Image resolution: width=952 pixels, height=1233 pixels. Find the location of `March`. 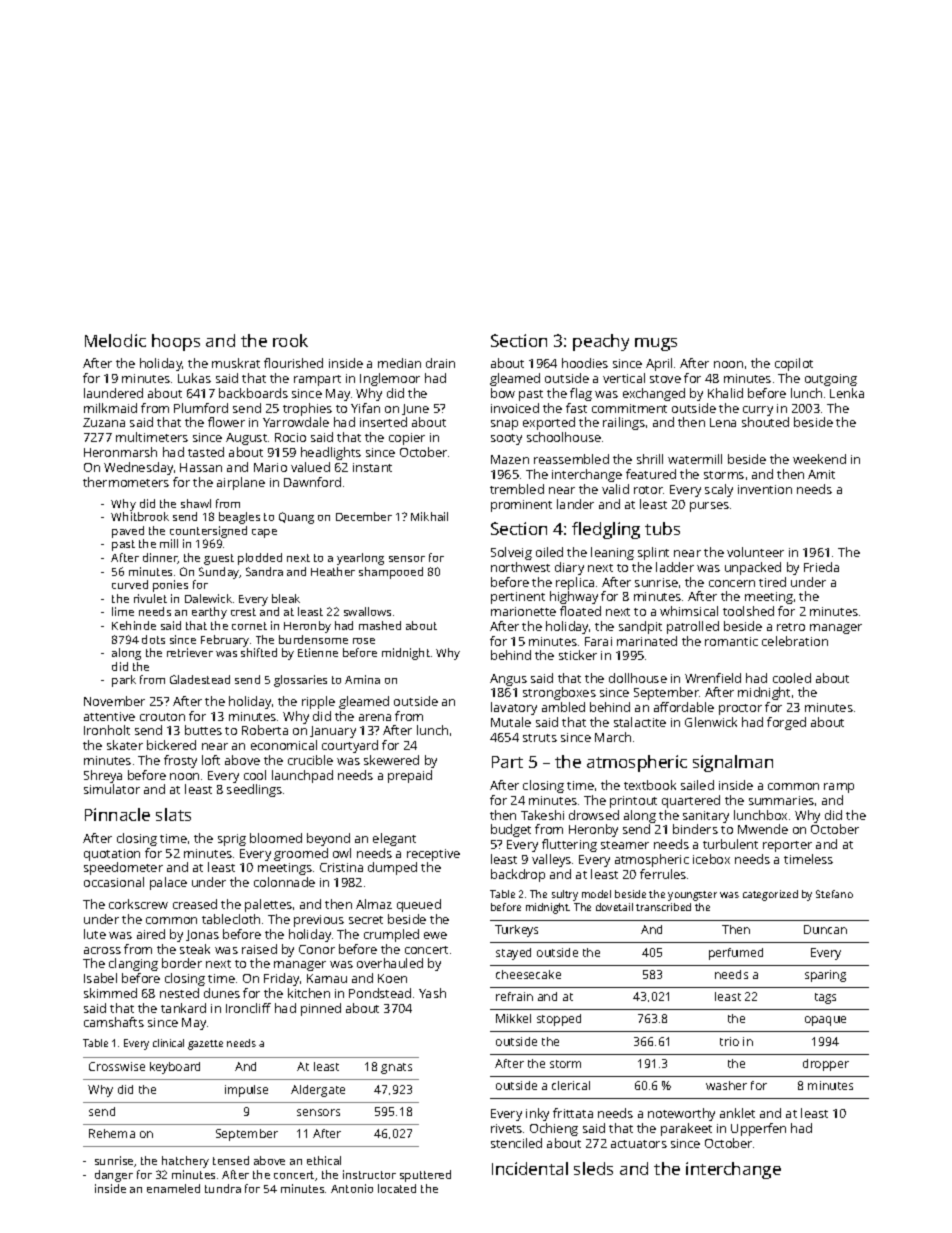

March is located at coordinates (613, 737).
